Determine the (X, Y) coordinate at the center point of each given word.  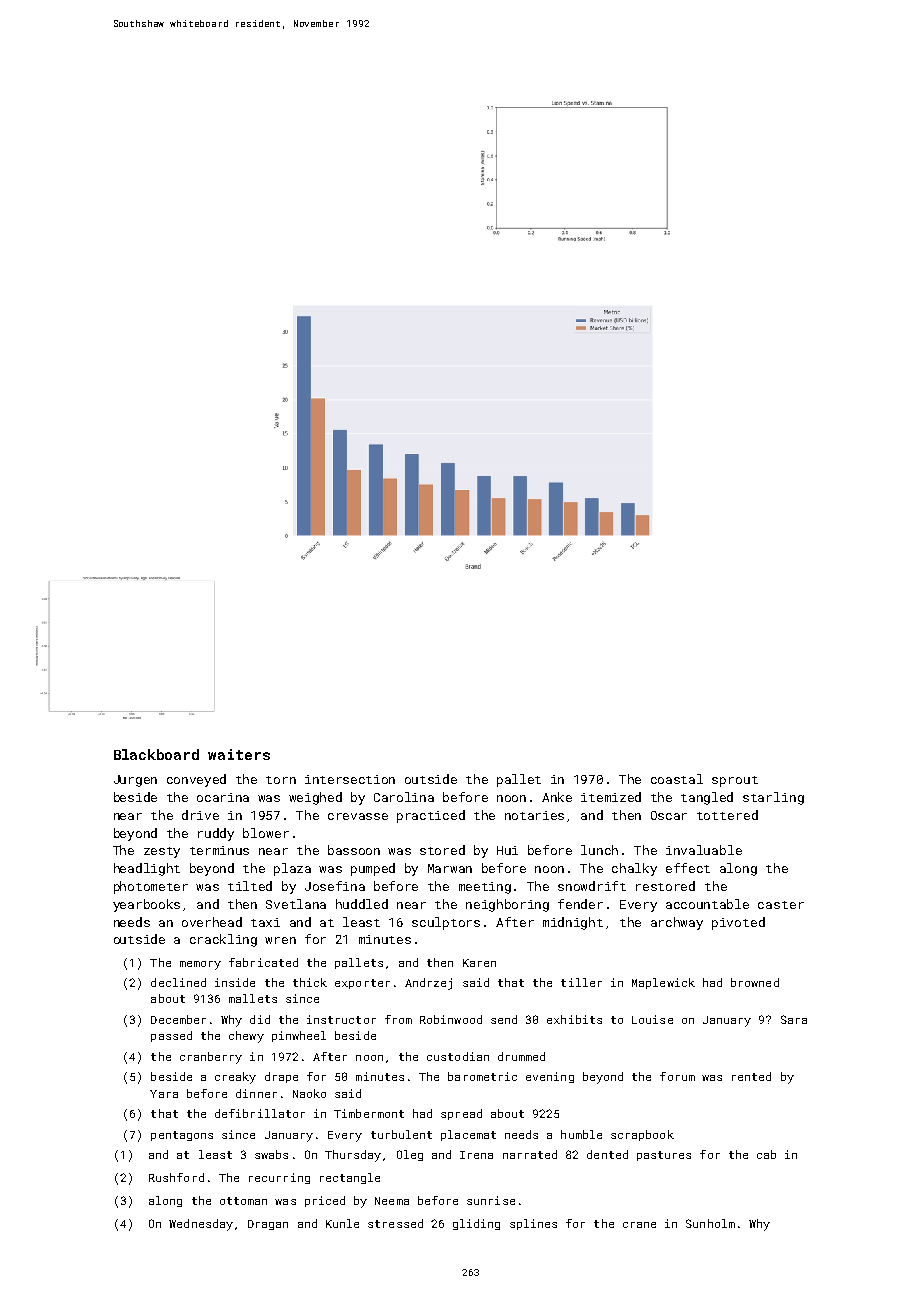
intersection (350, 779)
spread (461, 1114)
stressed (395, 1223)
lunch (599, 850)
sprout (735, 781)
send (504, 1019)
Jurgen (135, 781)
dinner (256, 1093)
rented (751, 1076)
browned (755, 982)
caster (781, 905)
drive (200, 815)
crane (639, 1225)
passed (171, 1036)
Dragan (268, 1225)
